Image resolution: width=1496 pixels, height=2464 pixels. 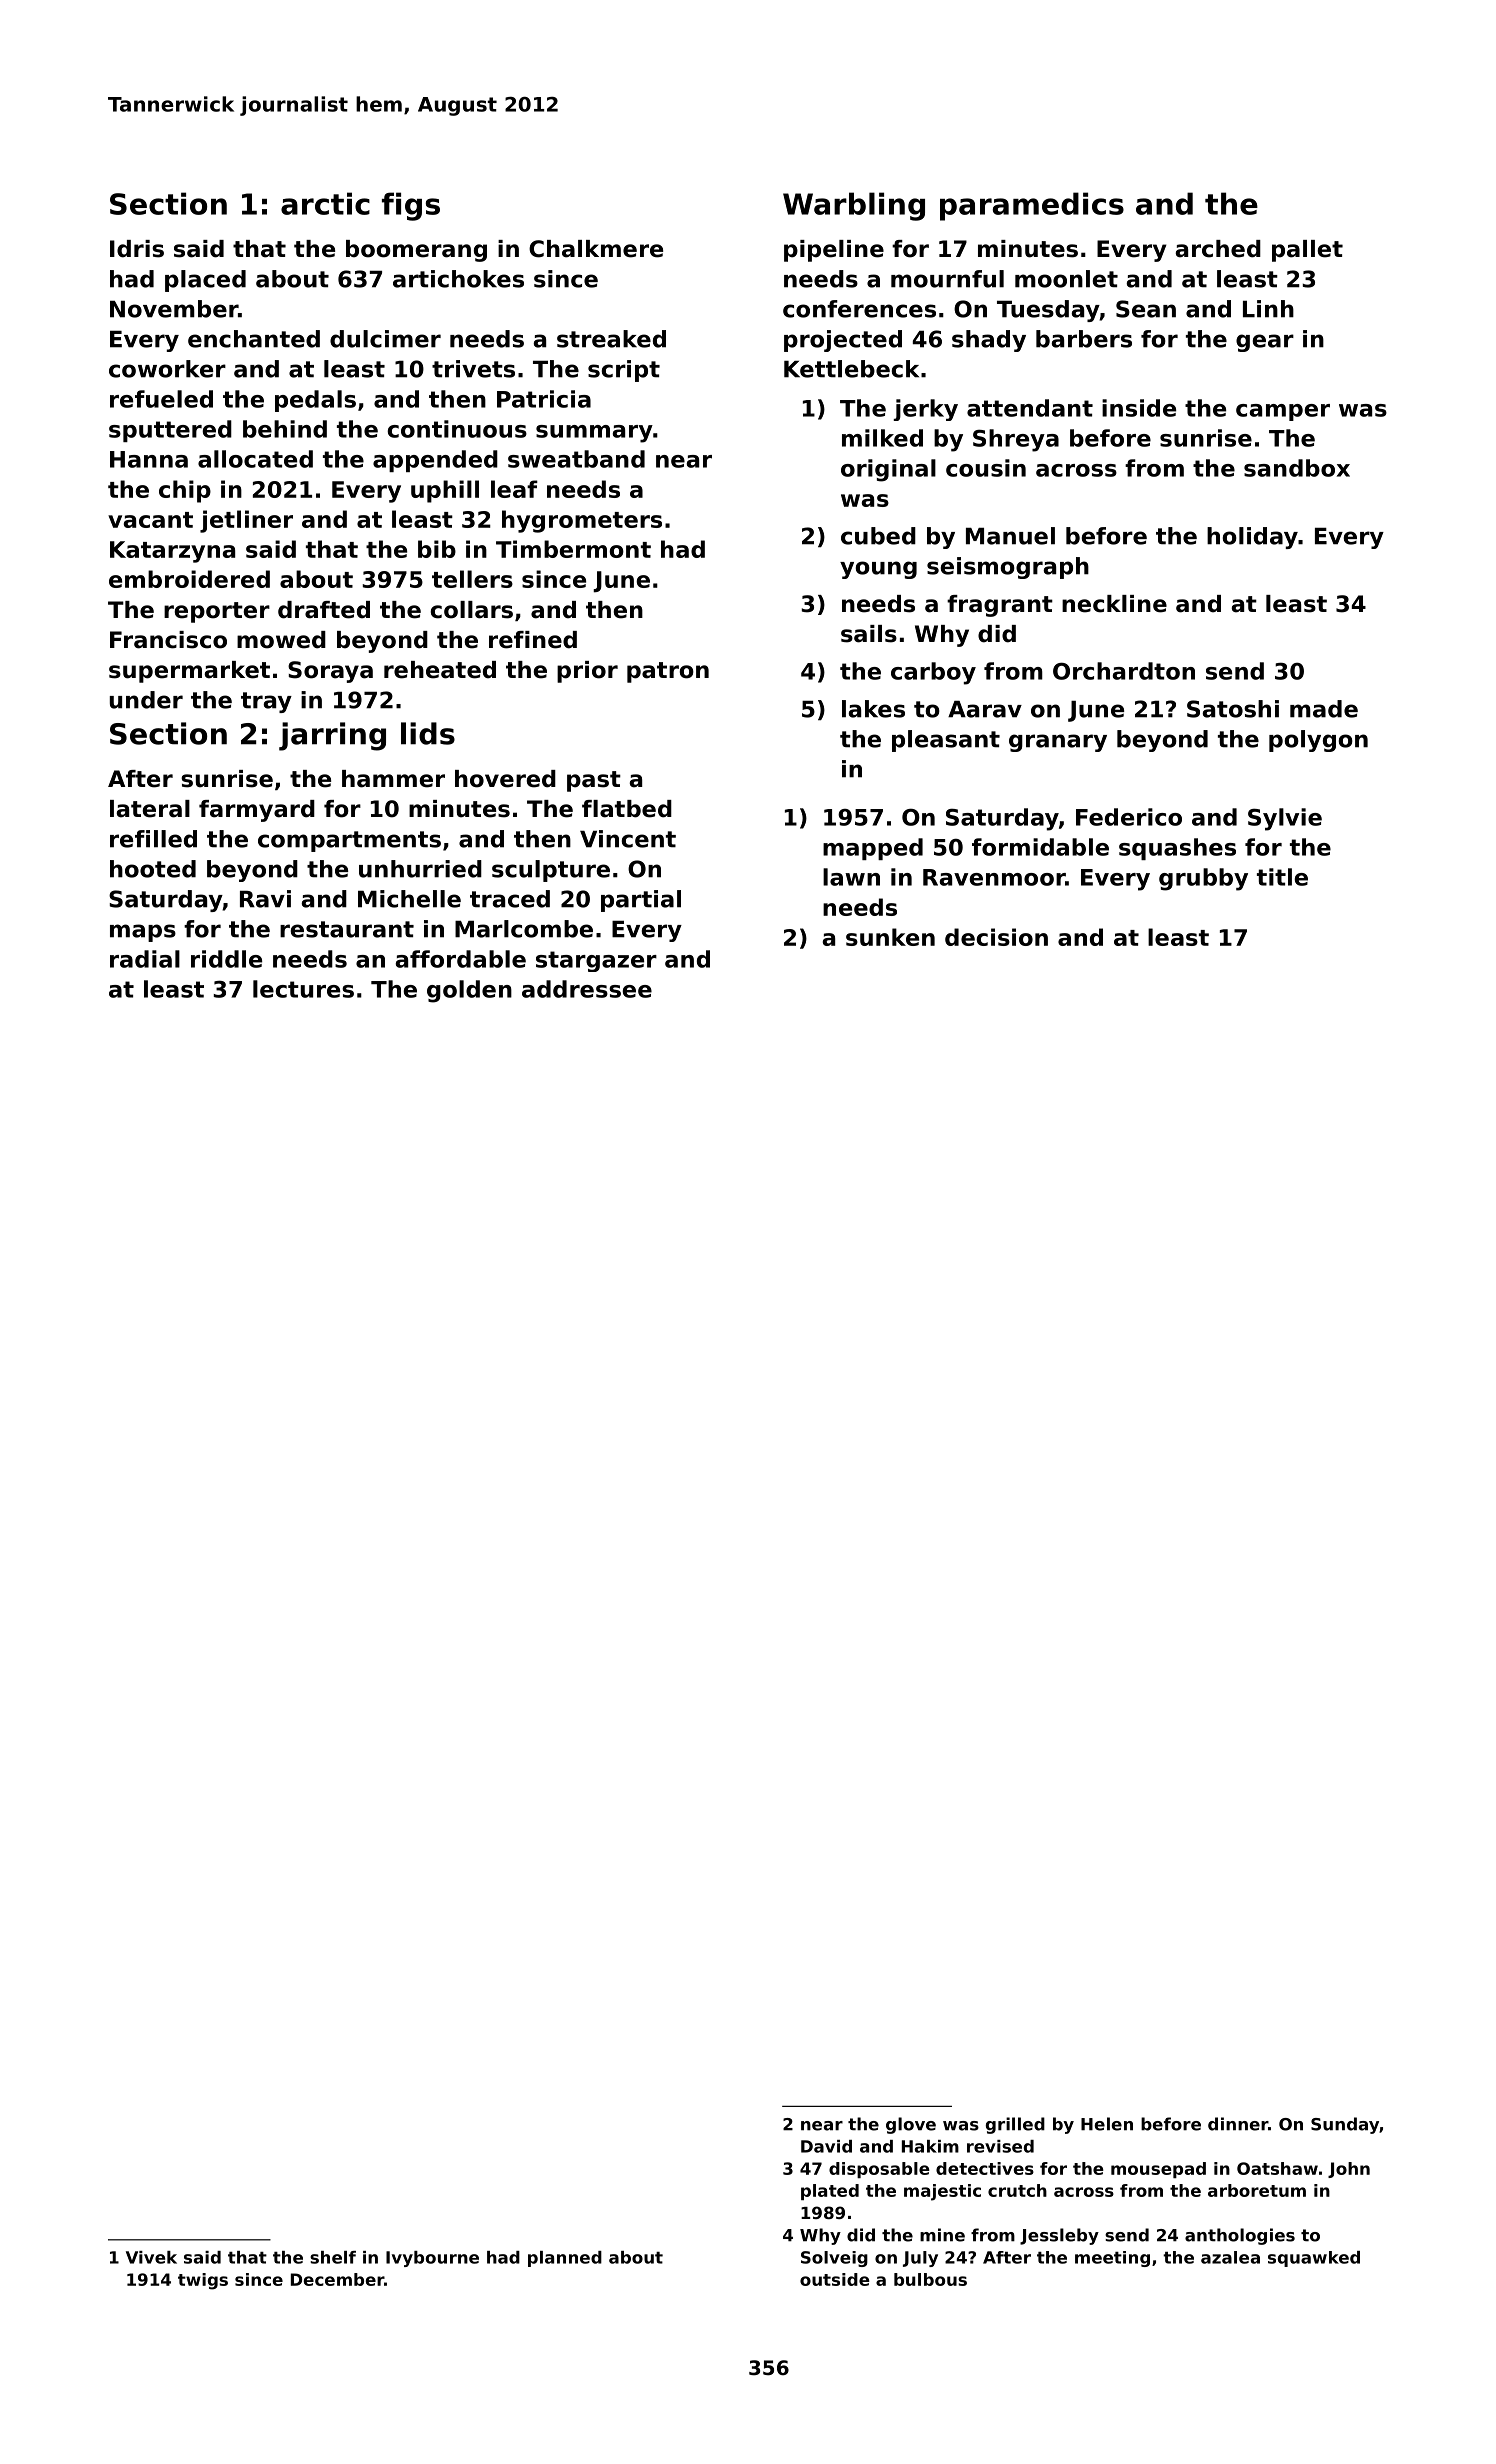 I want to click on Sunday, so click(x=1345, y=2125).
